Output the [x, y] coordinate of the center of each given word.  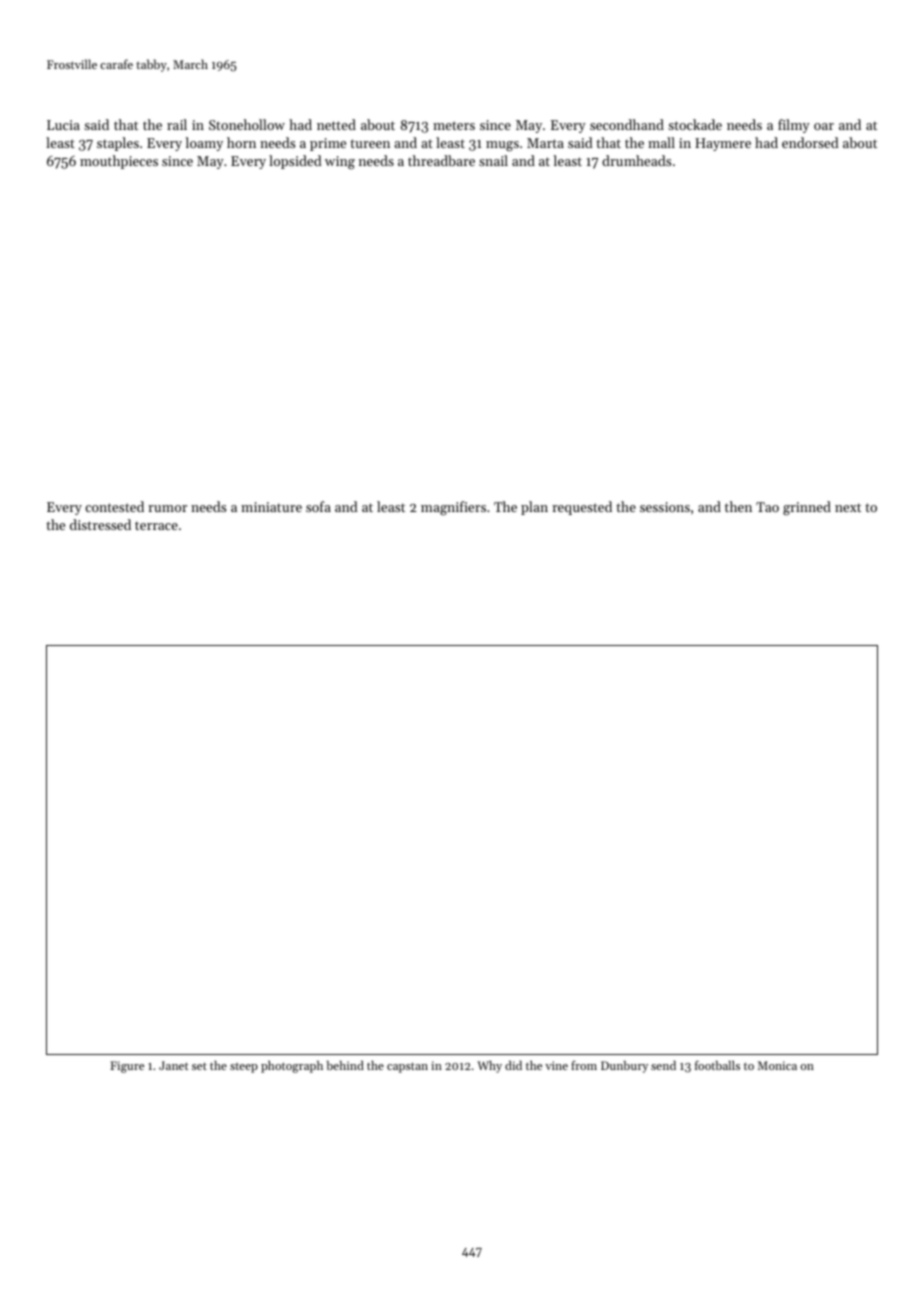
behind [345, 1065]
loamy [204, 144]
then [738, 506]
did [513, 1065]
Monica [777, 1065]
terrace [156, 525]
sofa [318, 506]
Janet [174, 1065]
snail [493, 160]
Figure [127, 1067]
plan [534, 508]
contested [114, 506]
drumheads [636, 160]
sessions [665, 507]
